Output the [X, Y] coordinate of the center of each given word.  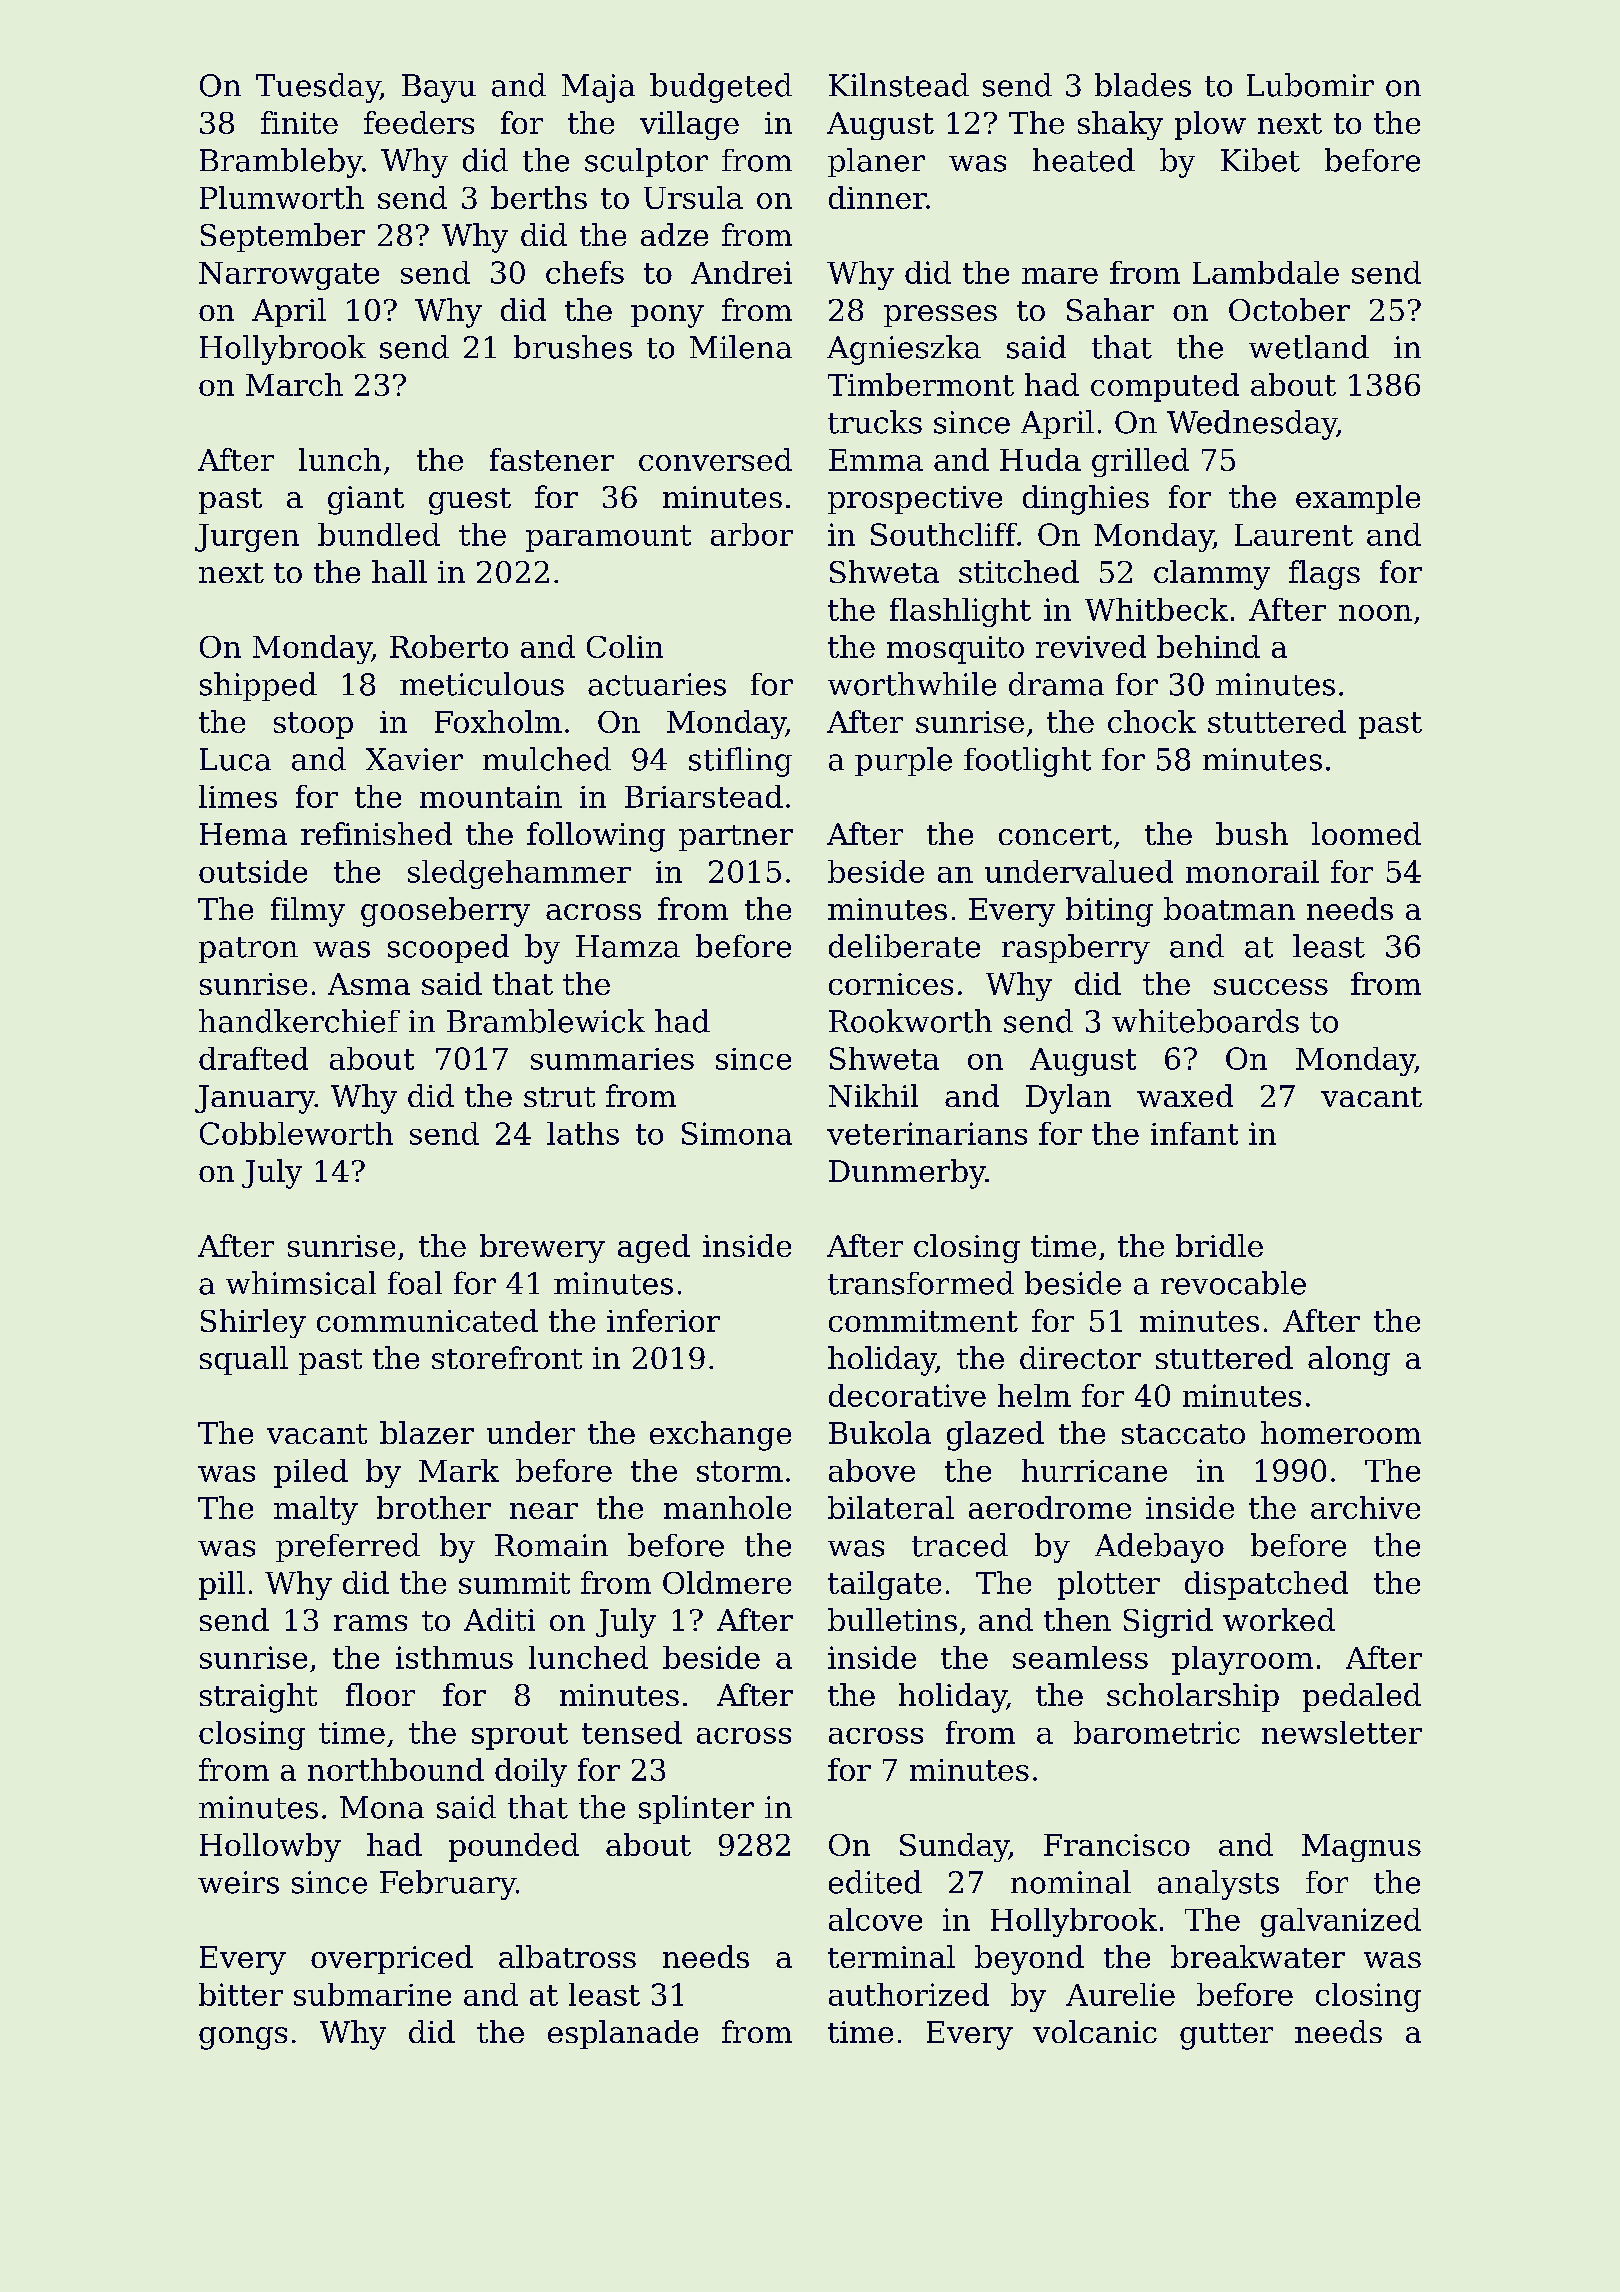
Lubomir [1310, 85]
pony [667, 316]
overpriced [392, 1959]
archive [1365, 1507]
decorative [907, 1395]
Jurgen [247, 538]
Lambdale [1266, 272]
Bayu [439, 88]
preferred [348, 1547]
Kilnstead [899, 85]
